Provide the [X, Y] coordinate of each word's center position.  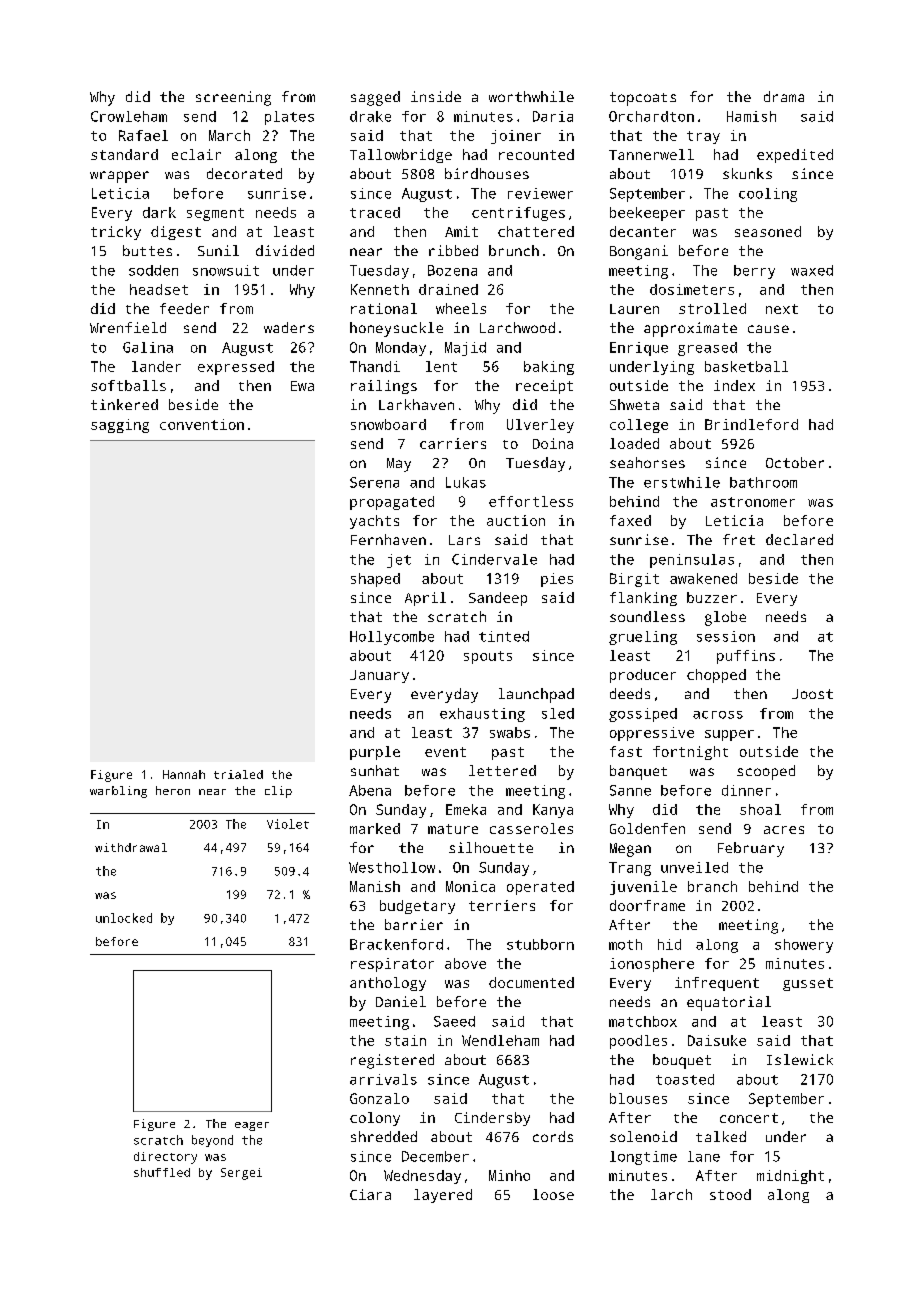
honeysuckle [396, 329]
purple [375, 753]
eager [252, 1126]
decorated [244, 173]
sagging [120, 426]
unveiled [694, 867]
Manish [375, 886]
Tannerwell [651, 154]
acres [784, 830]
